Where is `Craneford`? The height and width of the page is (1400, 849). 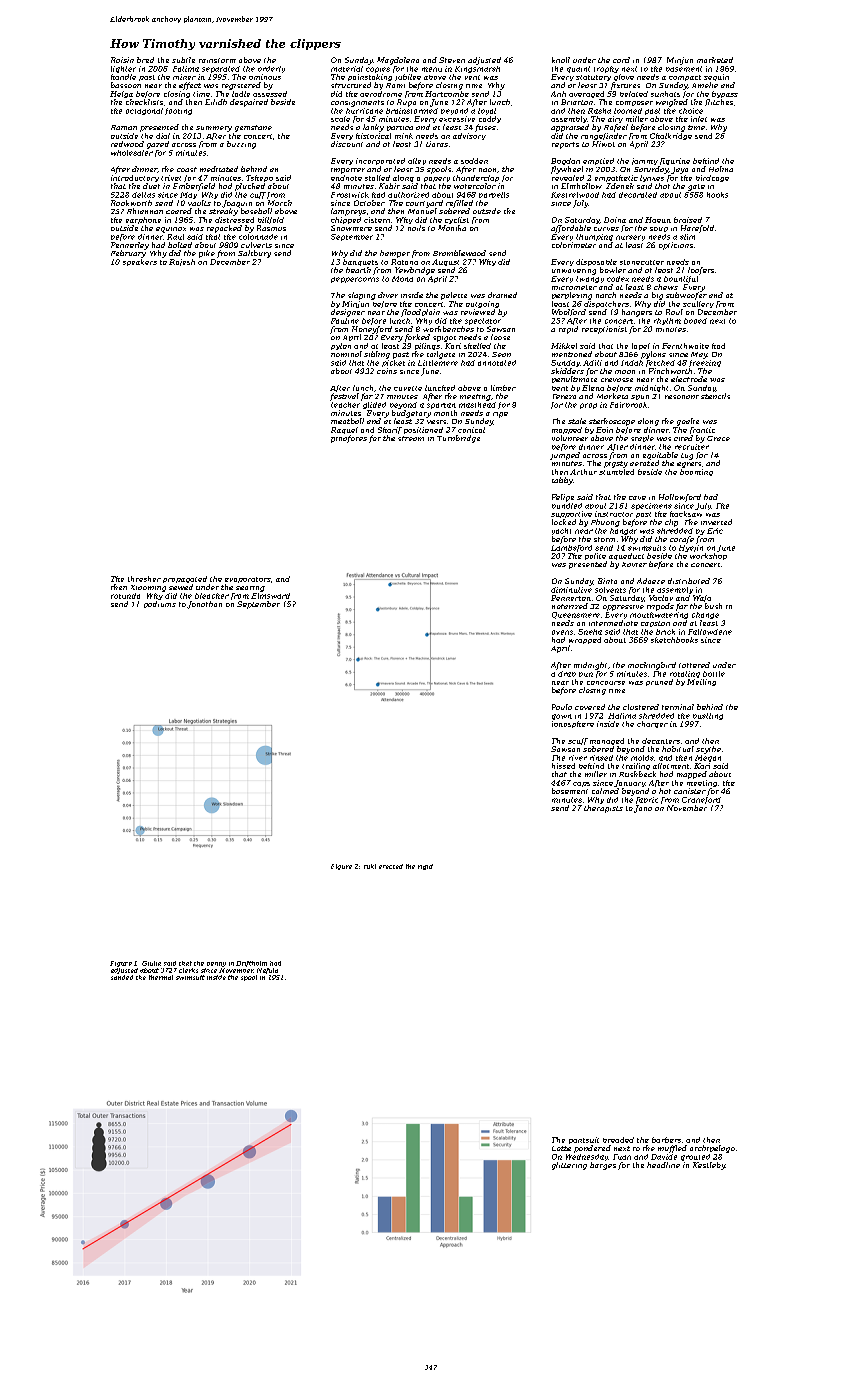
Craneford is located at coordinates (701, 800).
